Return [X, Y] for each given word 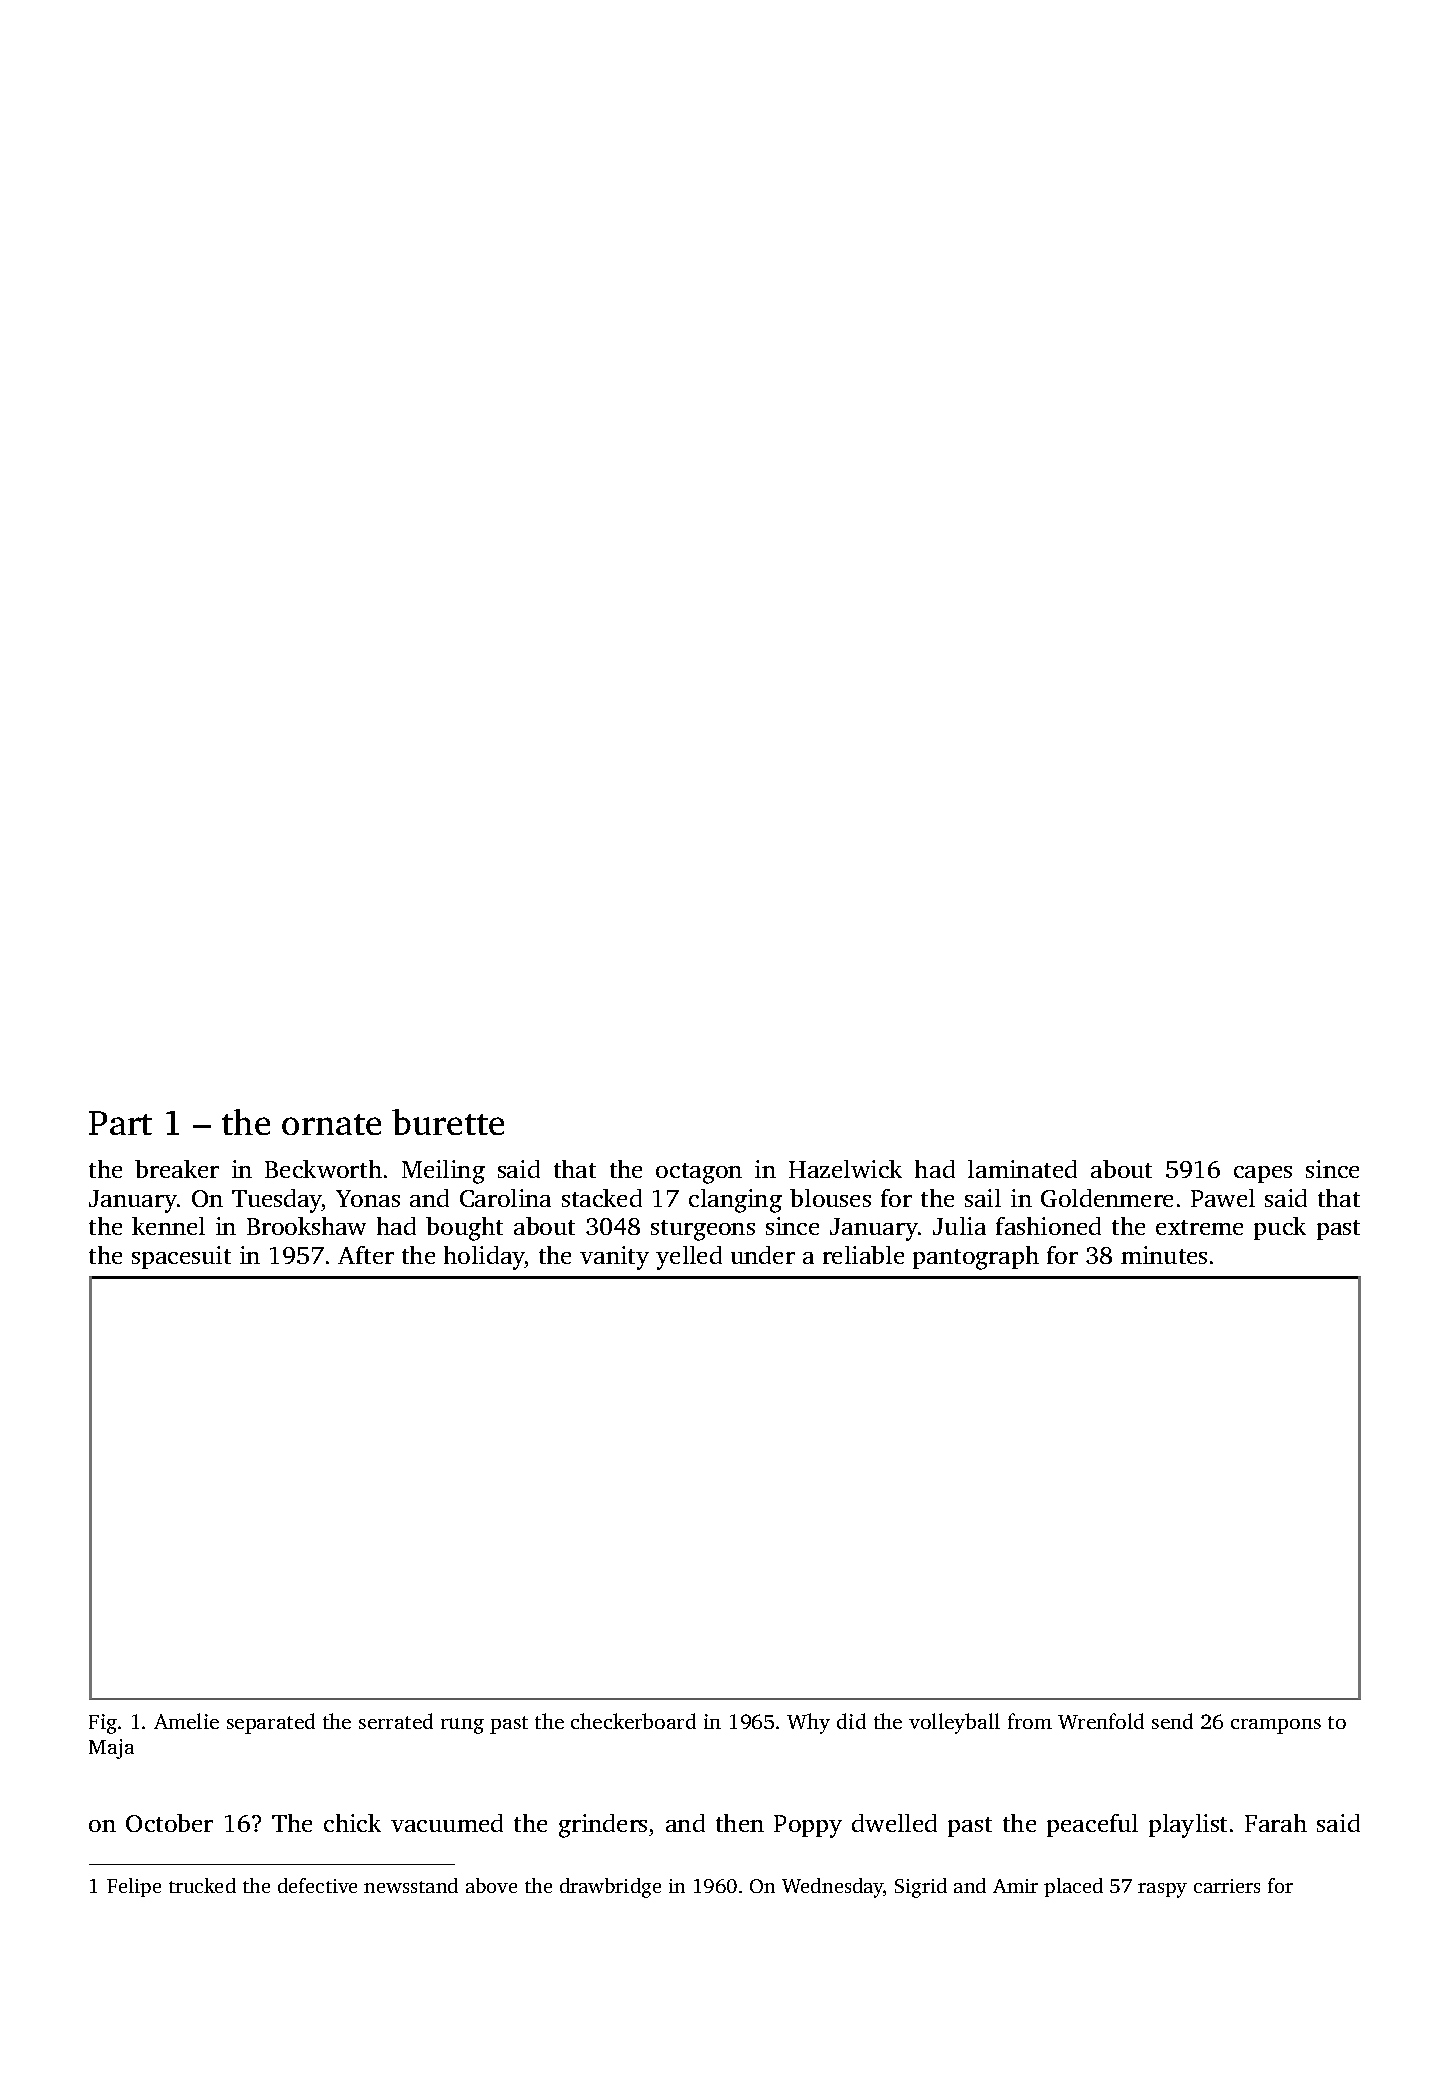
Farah [1276, 1823]
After [366, 1255]
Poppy [808, 1826]
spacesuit [181, 1257]
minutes [1164, 1255]
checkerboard [633, 1721]
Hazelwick [845, 1169]
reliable [863, 1255]
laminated [1022, 1169]
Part [120, 1123]
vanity [614, 1258]
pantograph [976, 1258]
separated [271, 1723]
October [169, 1823]
